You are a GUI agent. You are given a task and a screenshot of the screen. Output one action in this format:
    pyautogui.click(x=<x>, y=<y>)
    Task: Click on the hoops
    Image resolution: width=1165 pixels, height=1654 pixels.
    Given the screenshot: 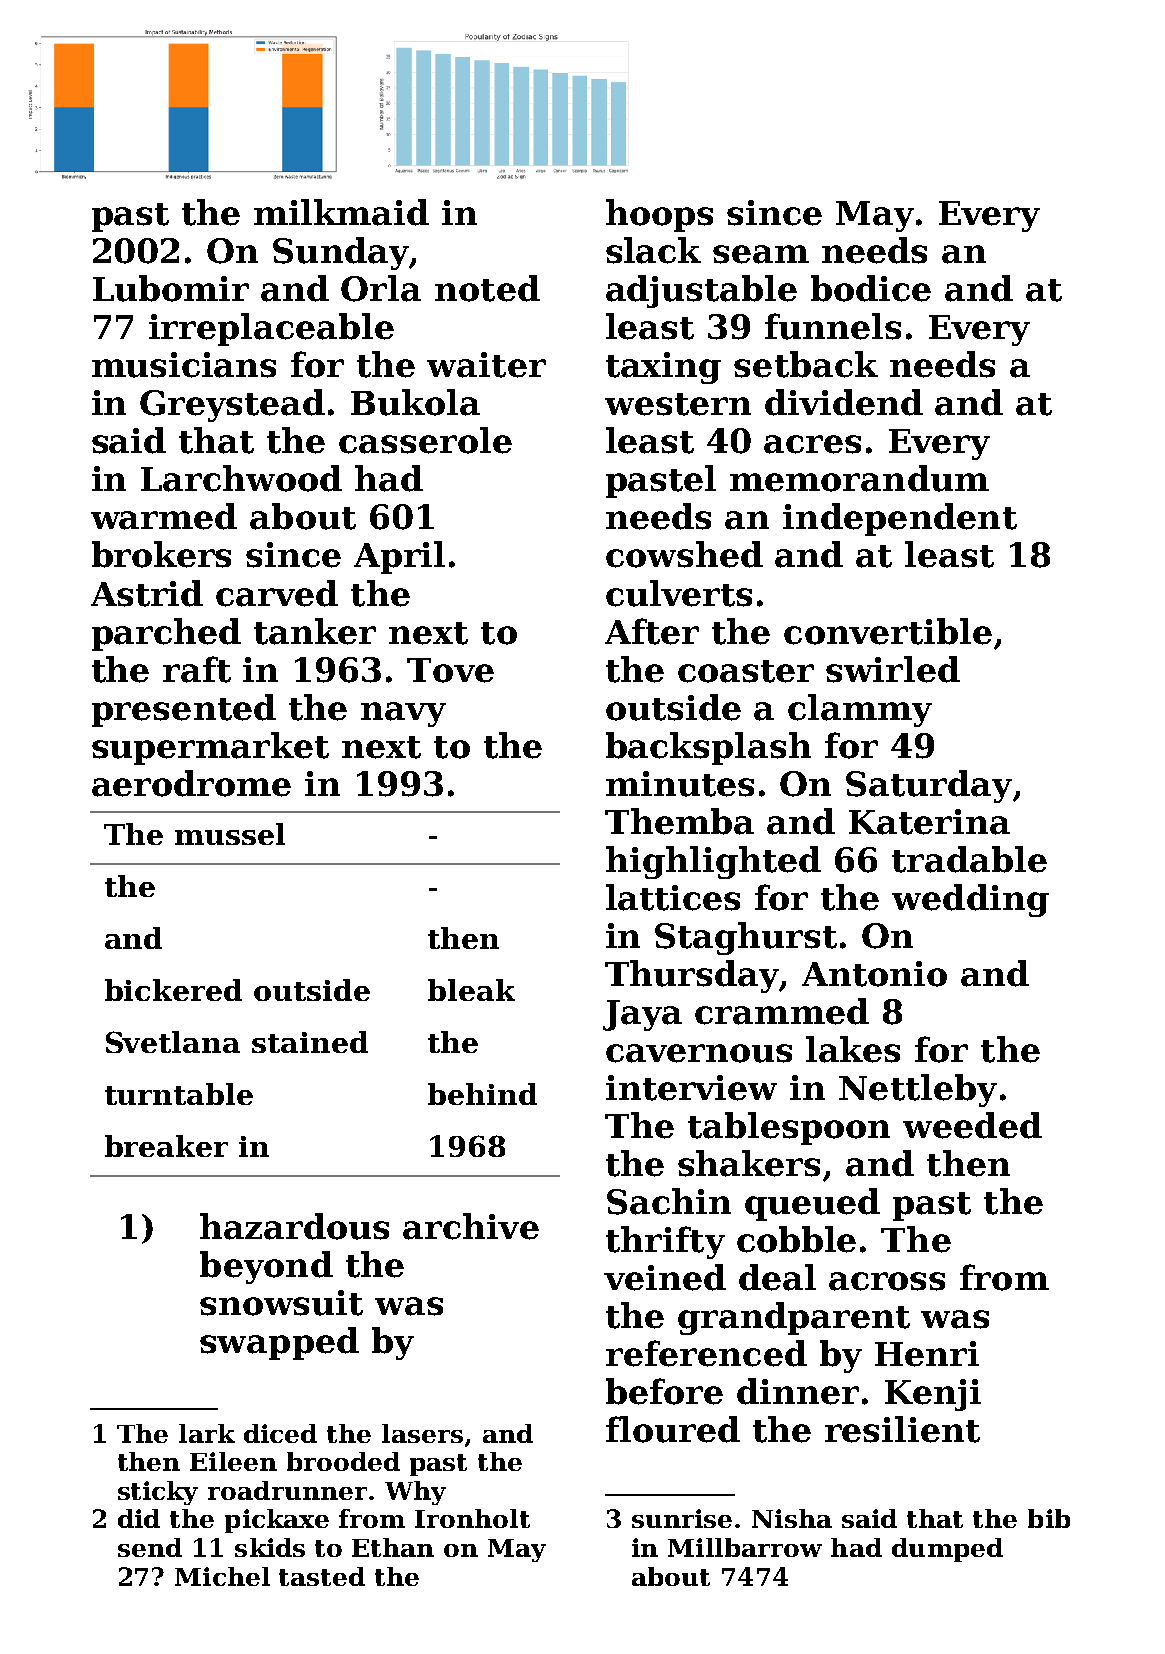 What is the action you would take?
    pyautogui.click(x=659, y=215)
